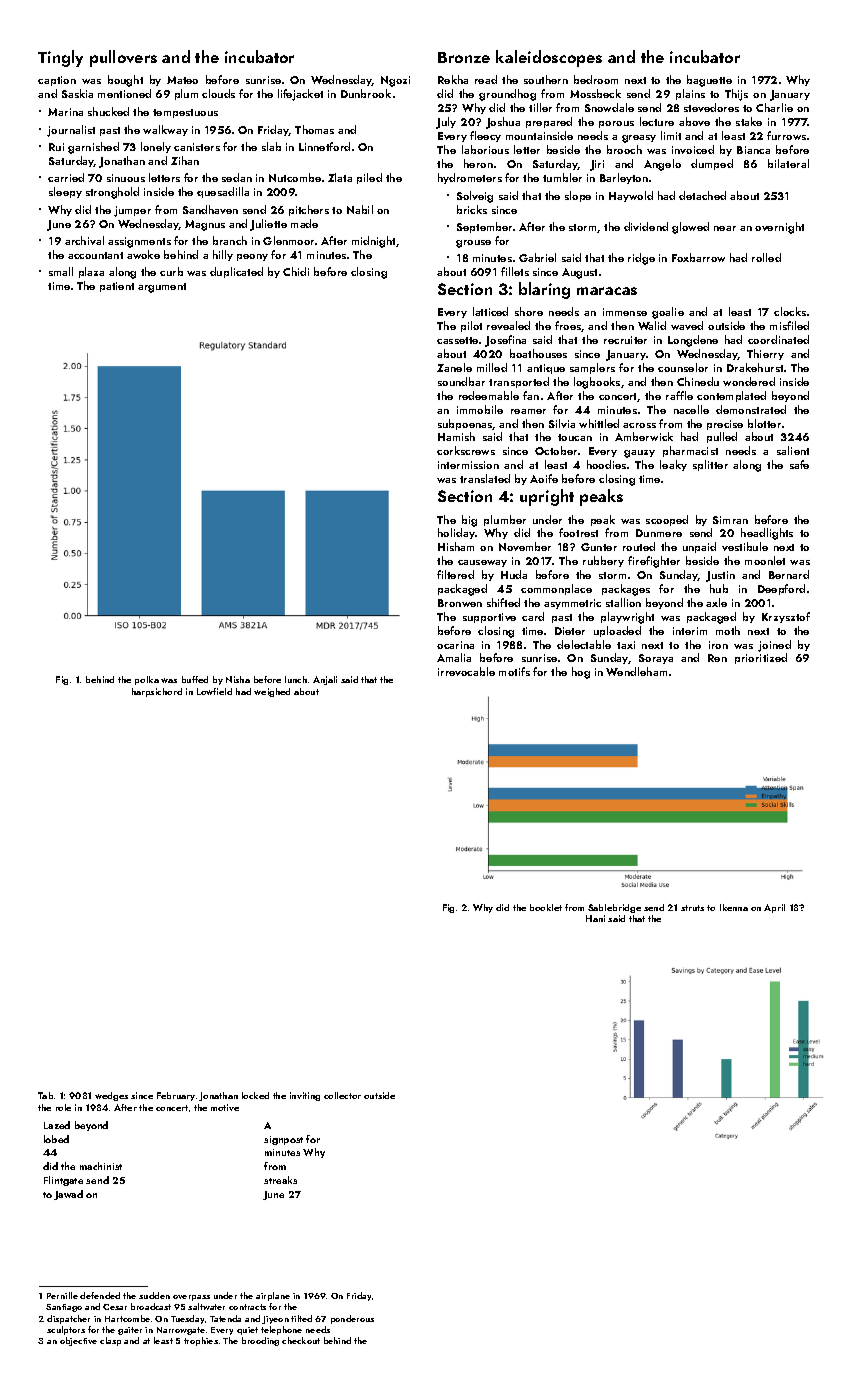 The height and width of the document is (1400, 849). I want to click on axle, so click(716, 602).
